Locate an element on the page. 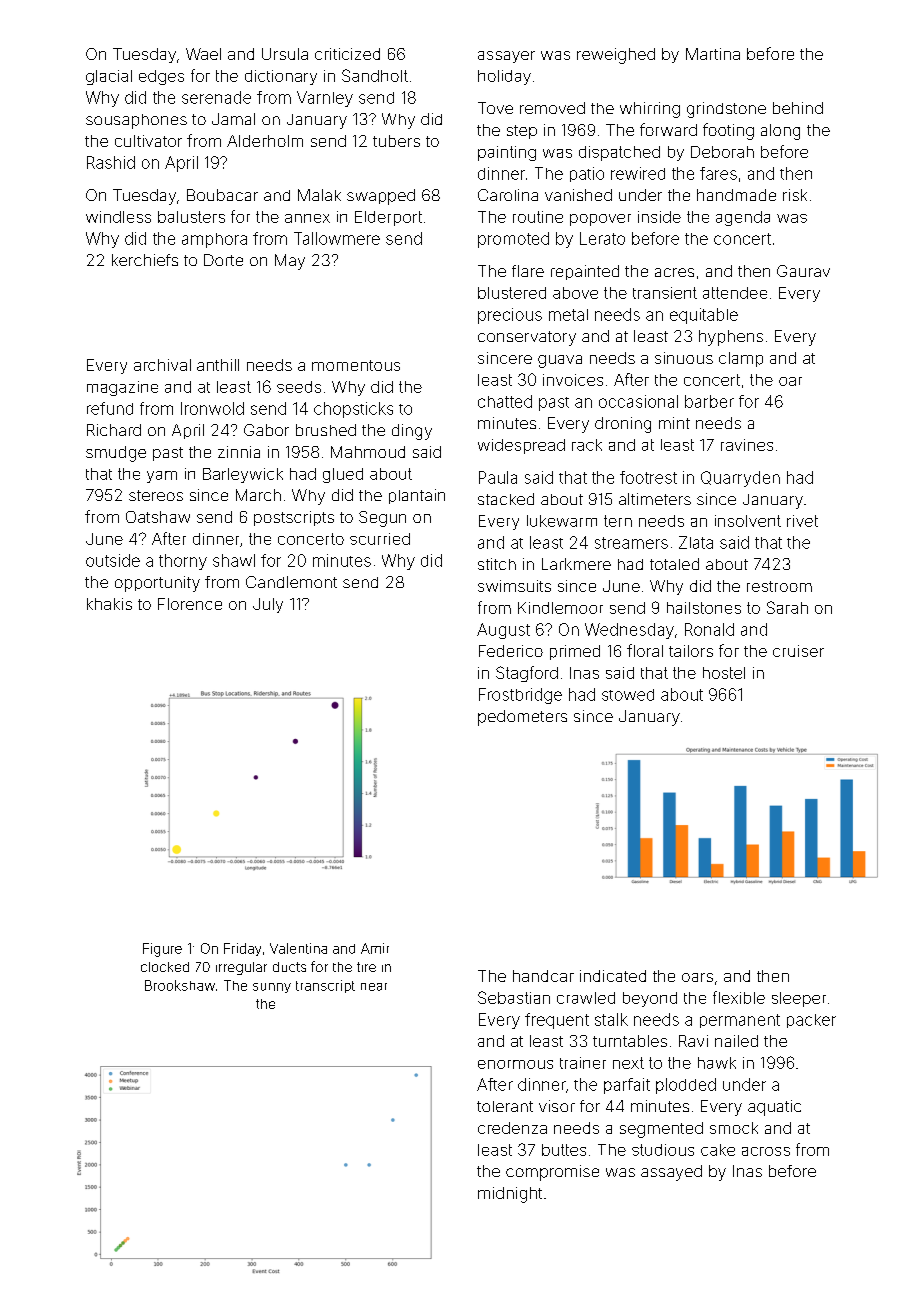 The width and height of the page is (924, 1308). pedometers is located at coordinates (522, 718).
